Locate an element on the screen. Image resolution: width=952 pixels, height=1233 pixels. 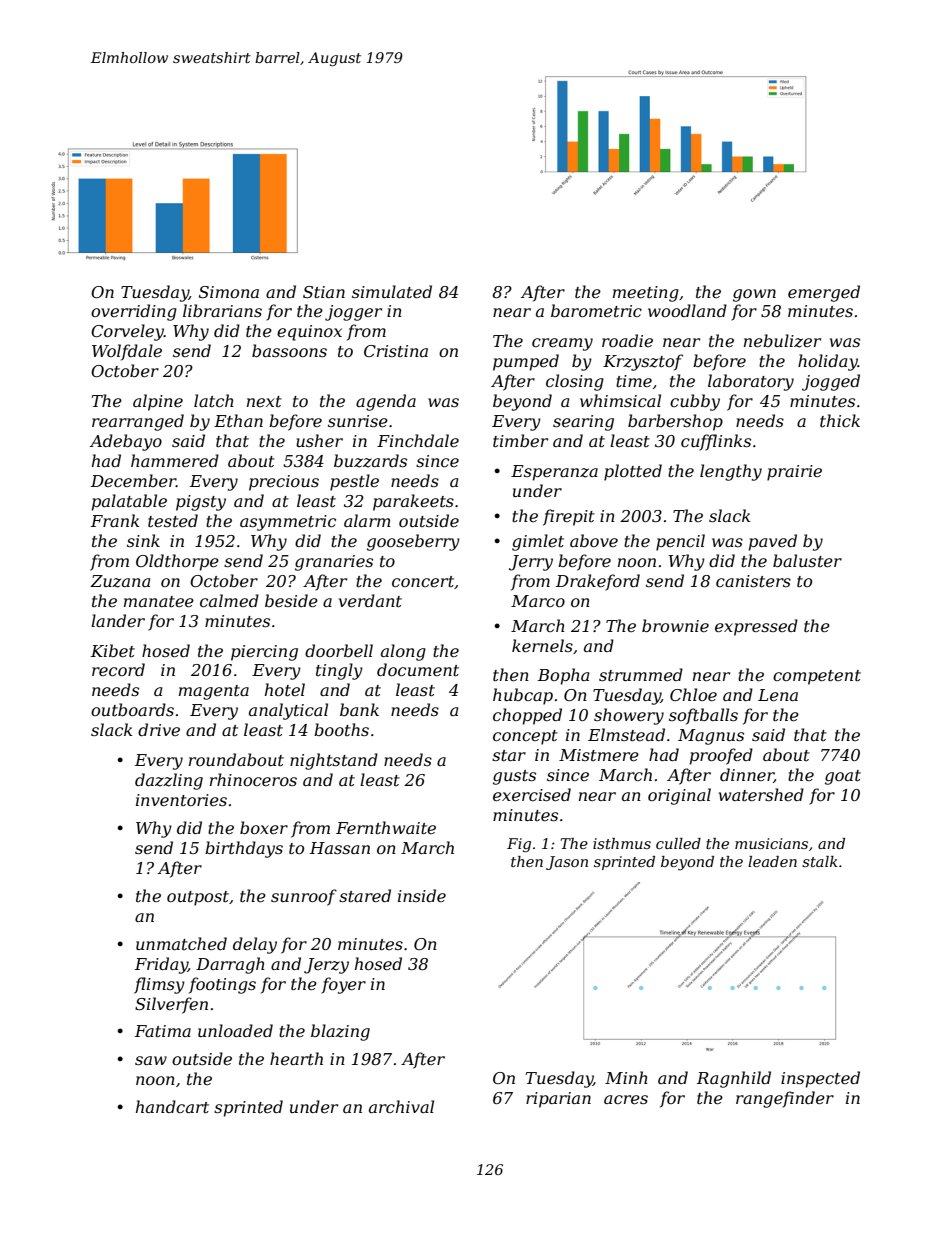
stalk is located at coordinates (820, 861).
